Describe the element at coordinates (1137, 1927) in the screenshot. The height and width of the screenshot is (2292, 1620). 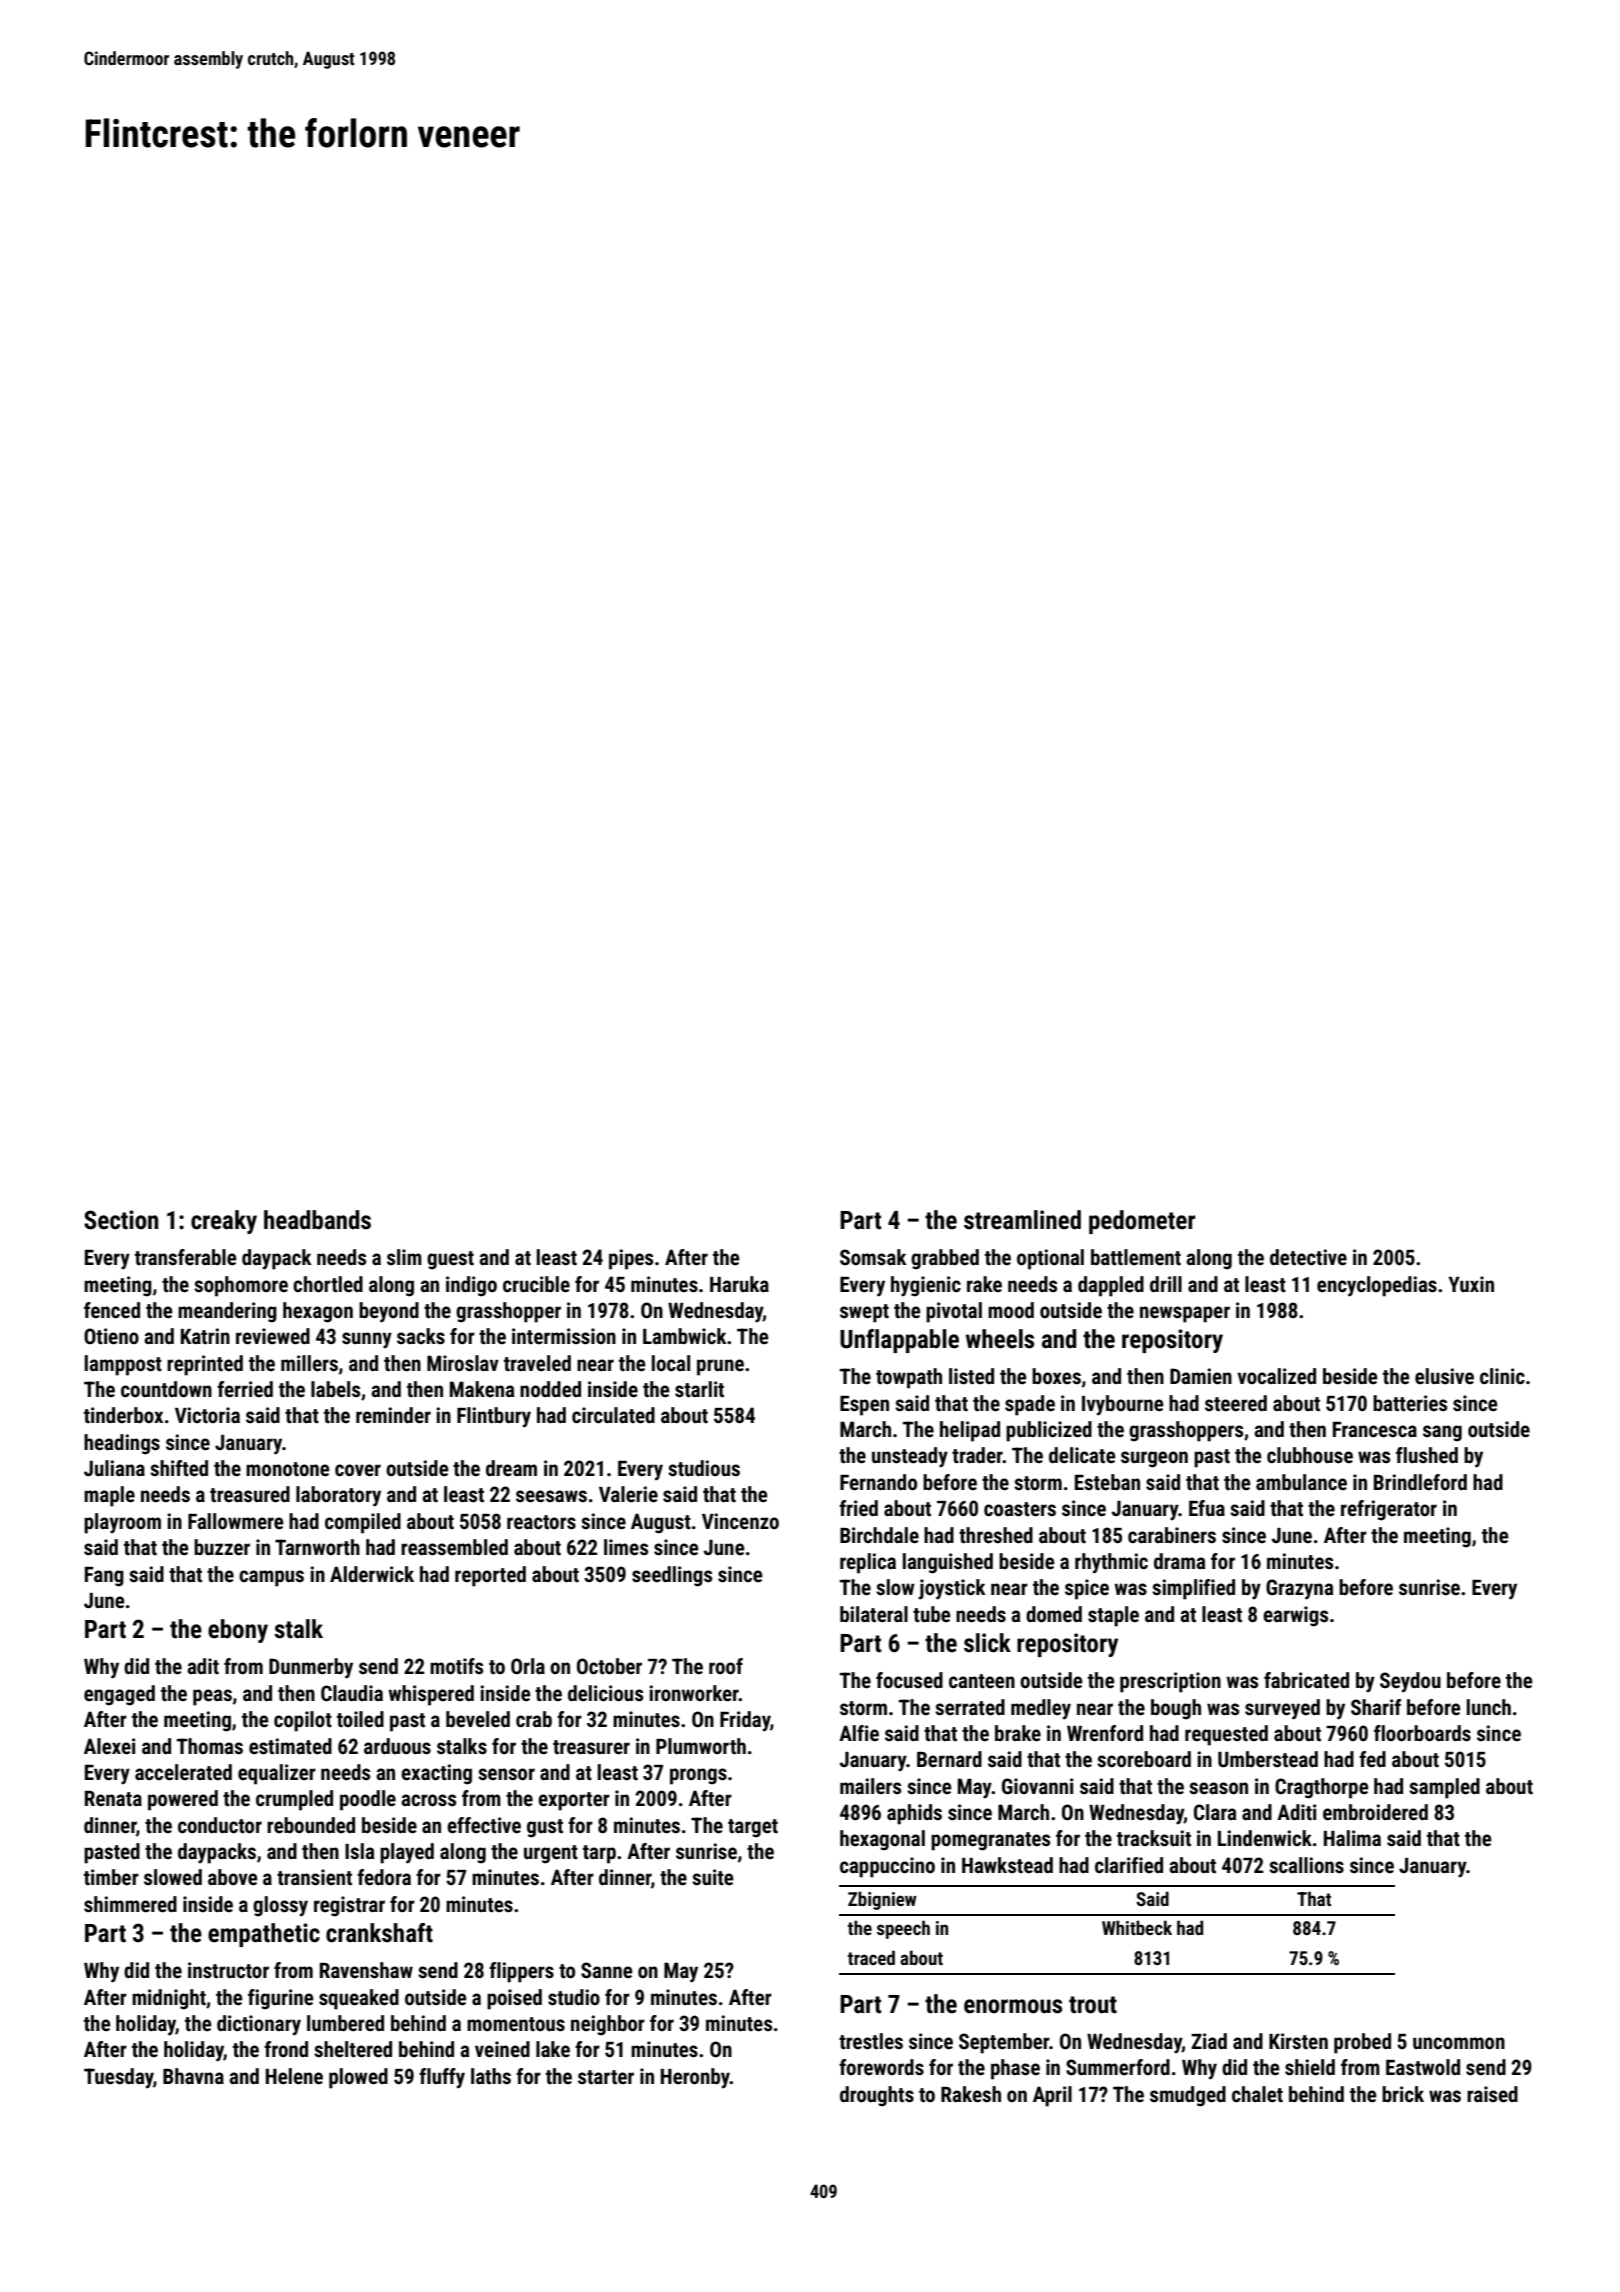
I see `Whitbeck` at that location.
